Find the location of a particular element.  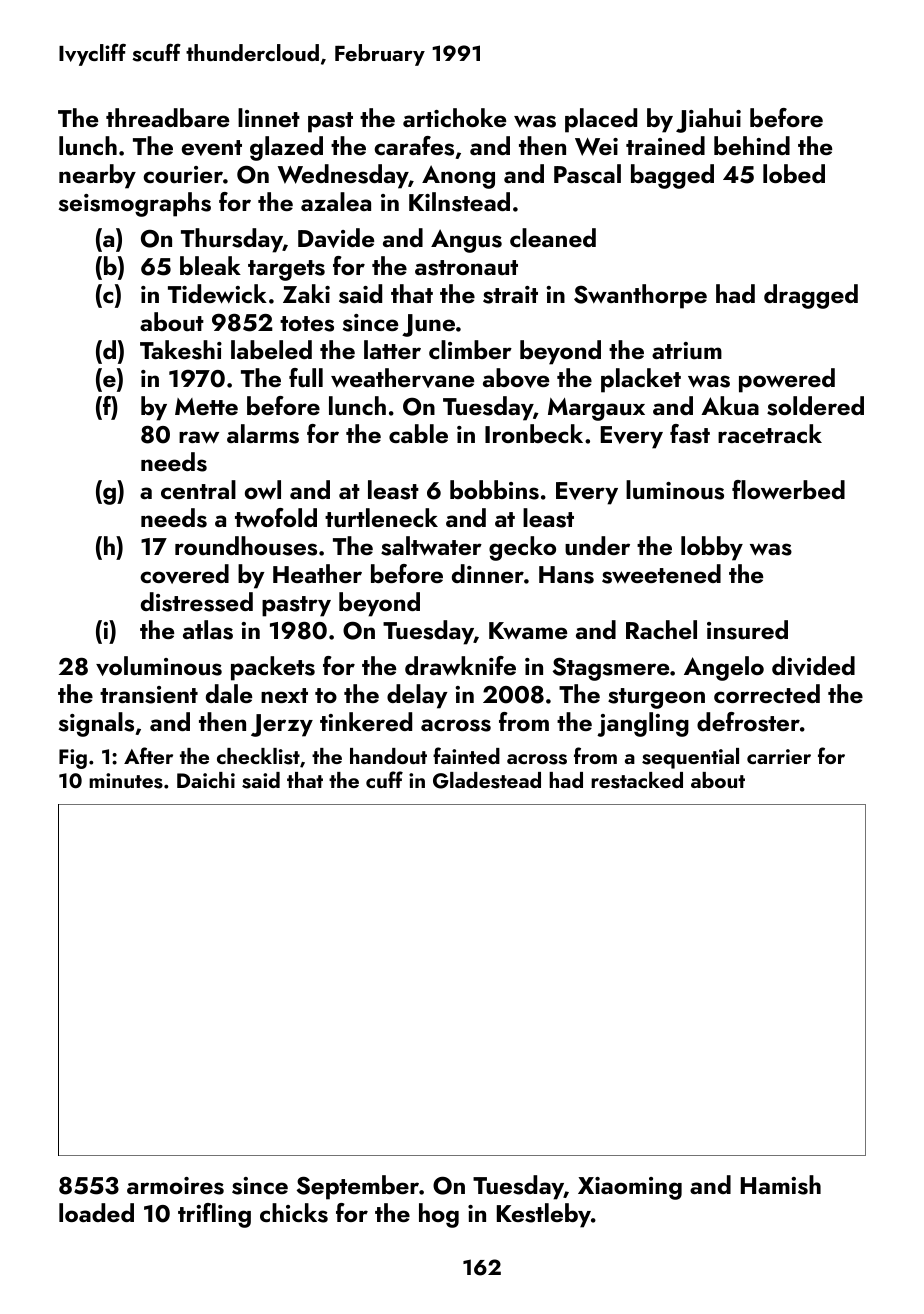

threadbare is located at coordinates (167, 117).
